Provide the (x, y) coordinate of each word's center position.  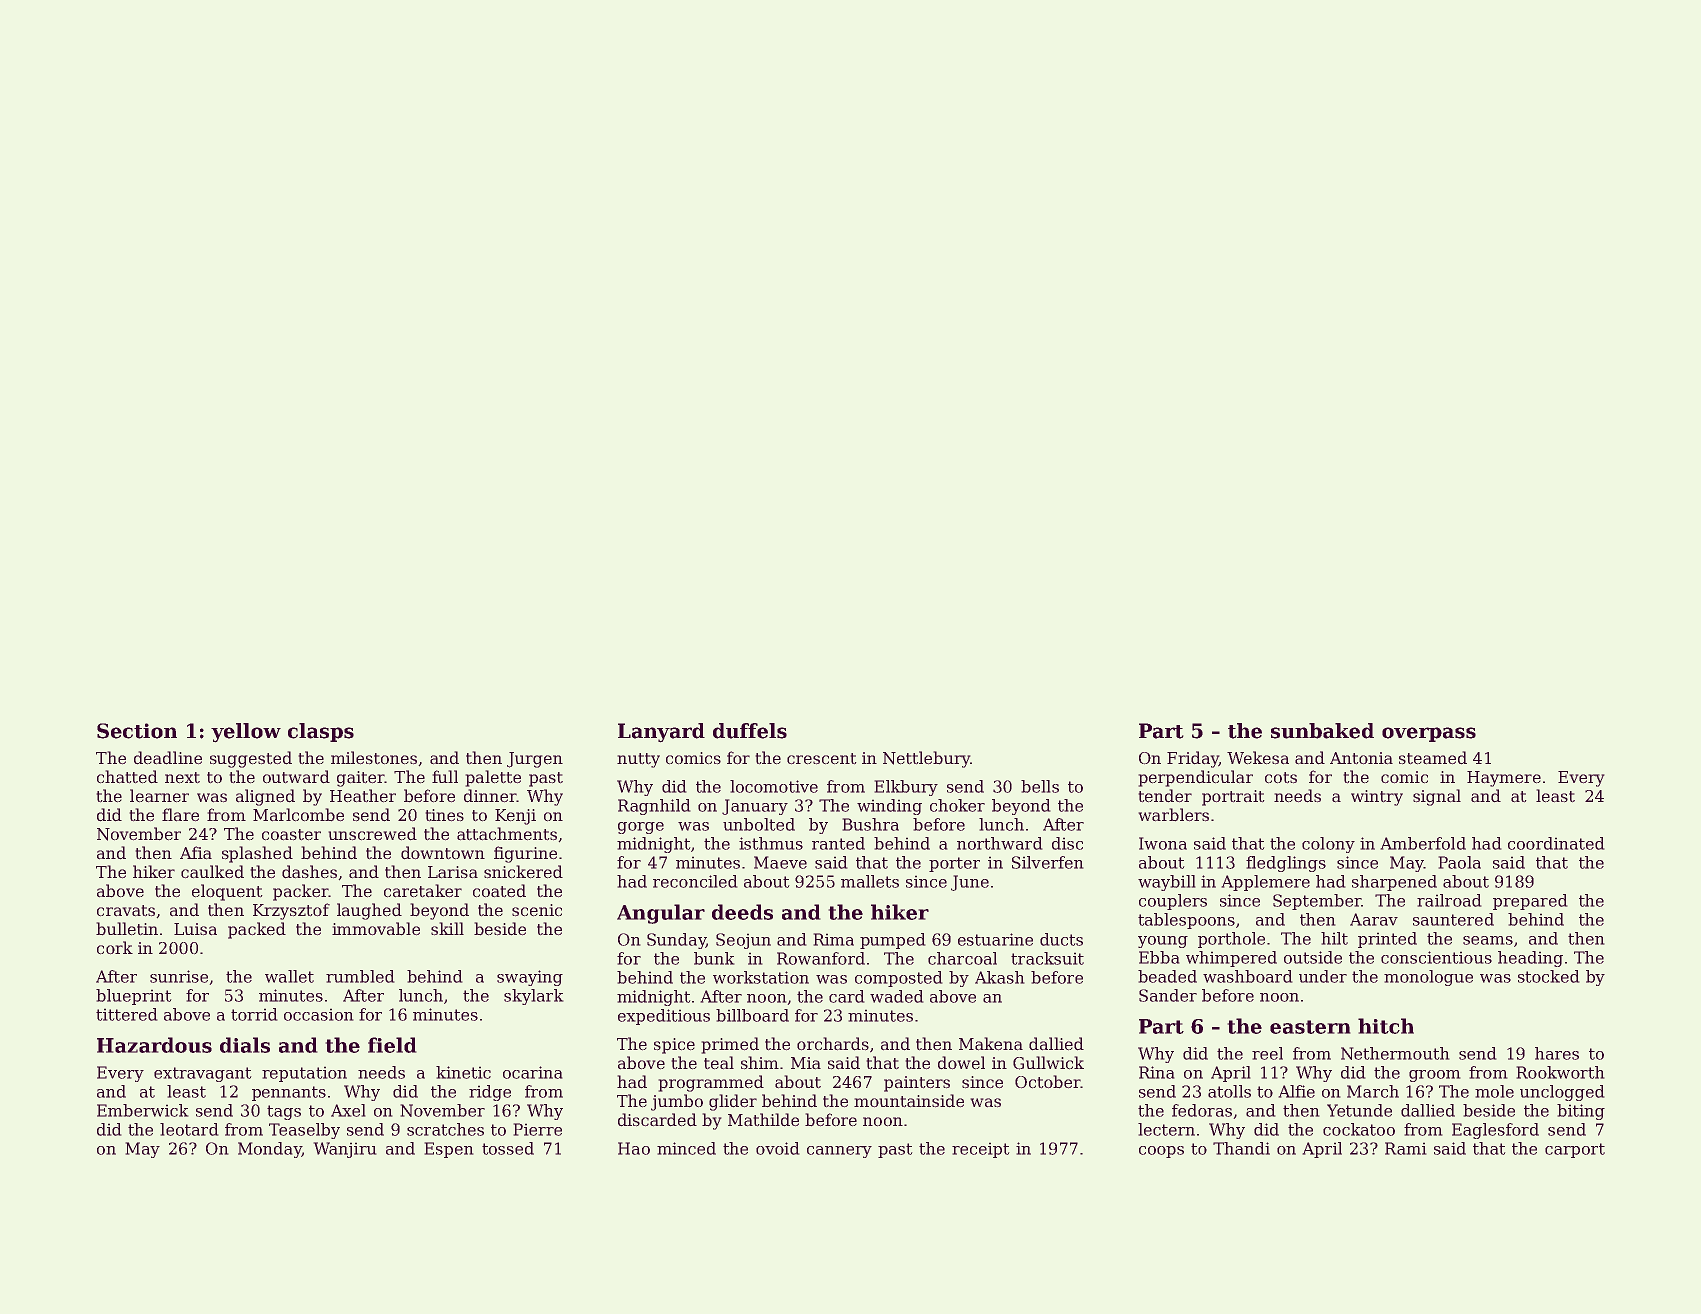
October (1047, 1082)
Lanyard (661, 733)
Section (137, 731)
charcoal (962, 958)
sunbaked (1322, 731)
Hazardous (154, 1045)
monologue (1428, 978)
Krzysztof (291, 911)
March (1373, 1091)
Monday (270, 1150)
